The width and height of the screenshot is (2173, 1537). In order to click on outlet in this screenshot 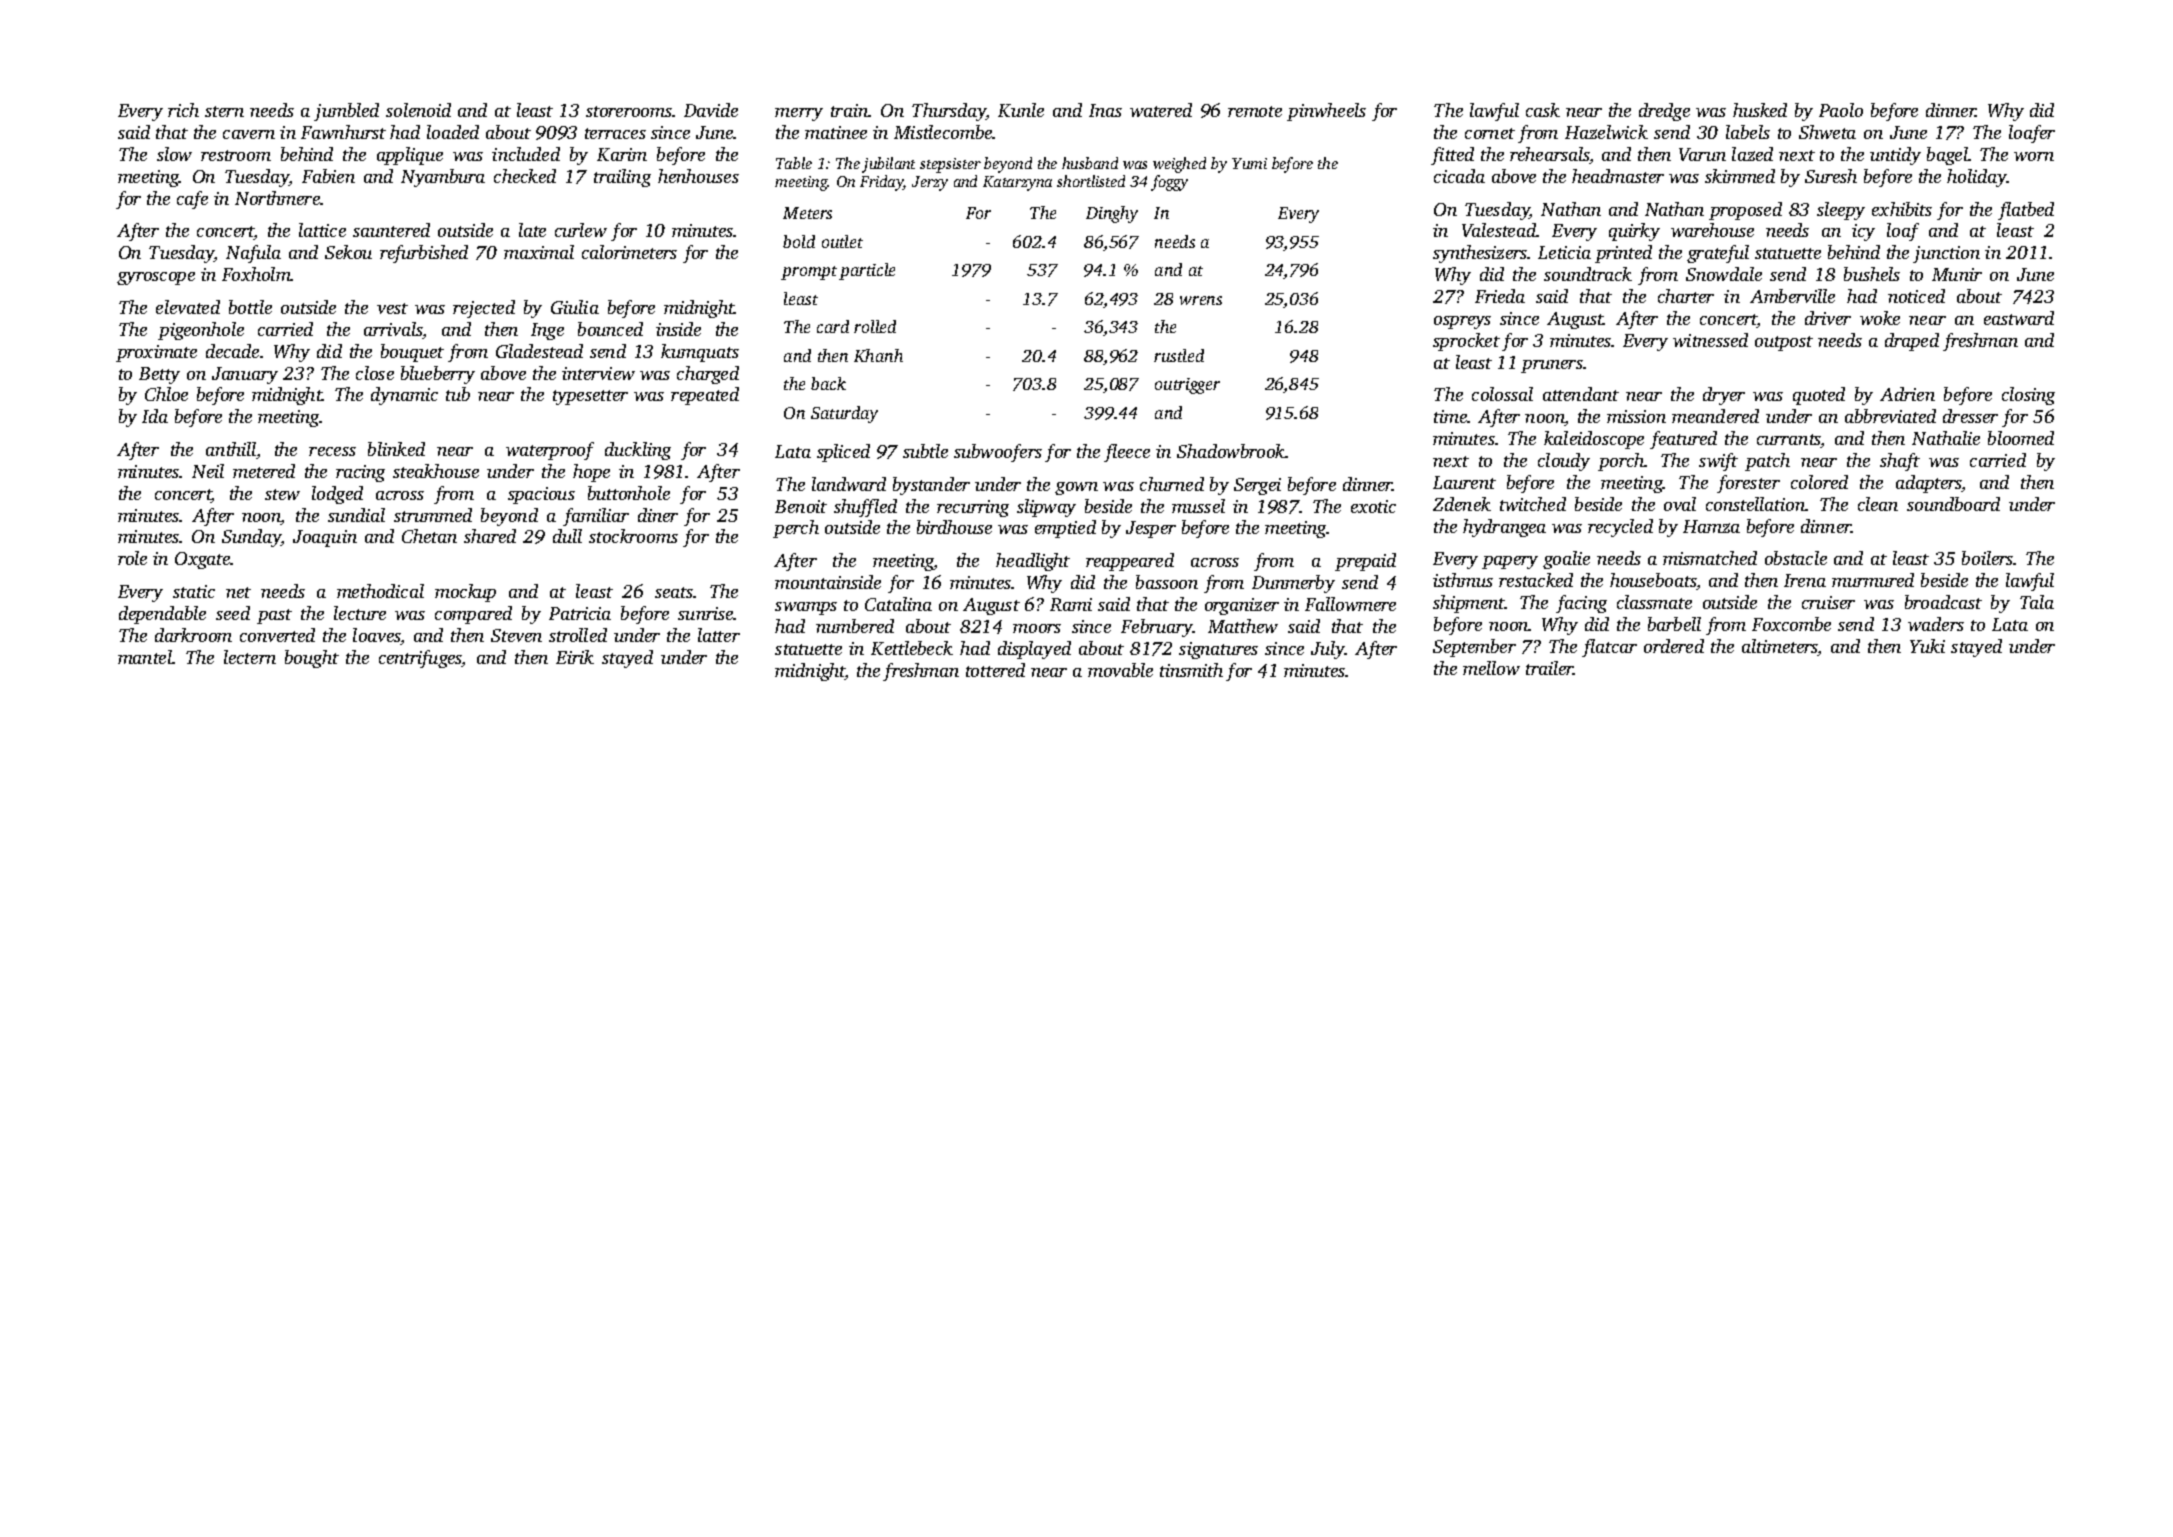, I will do `click(842, 241)`.
